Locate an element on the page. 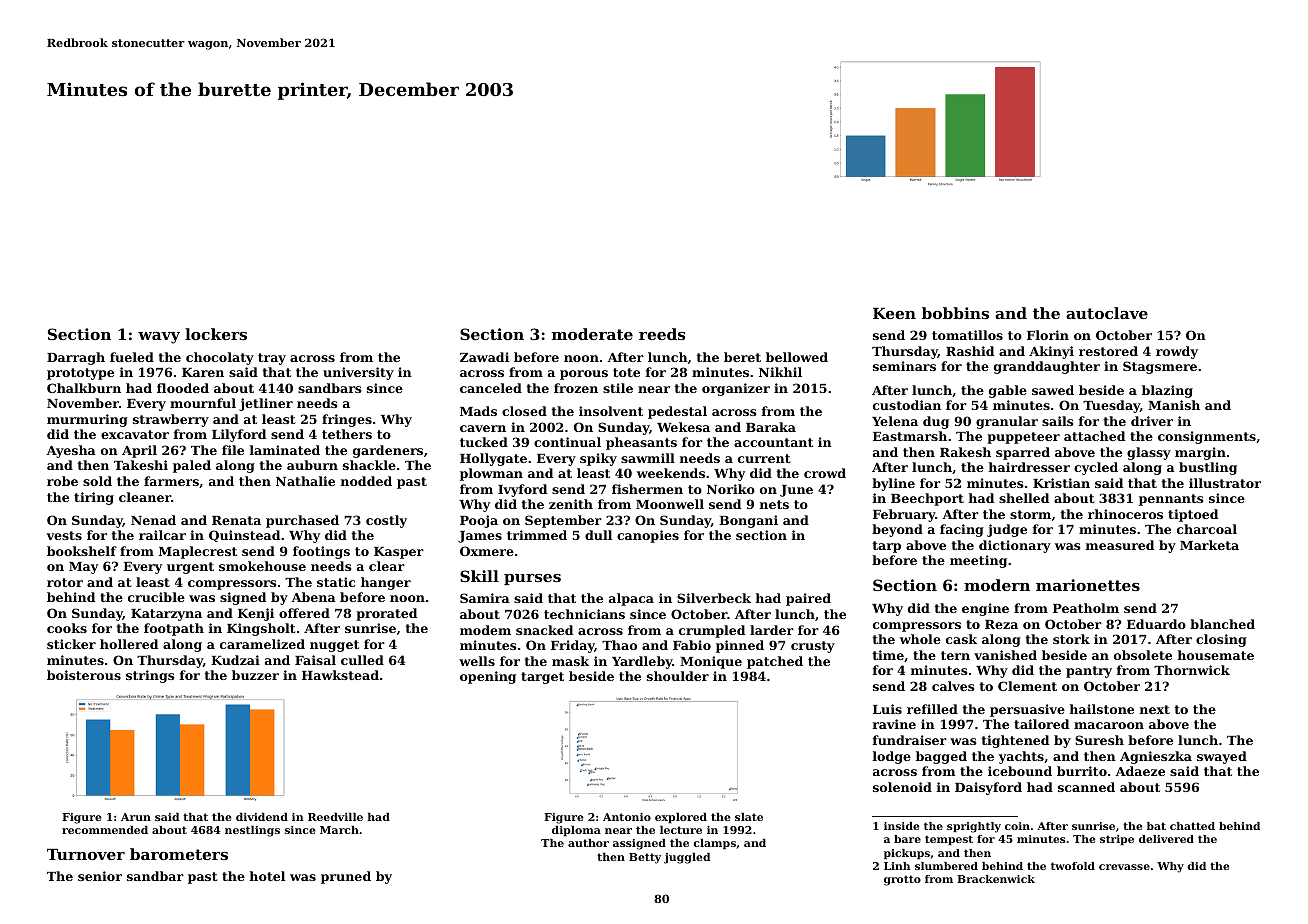 The width and height of the page is (1308, 924). scanned is located at coordinates (1086, 787).
